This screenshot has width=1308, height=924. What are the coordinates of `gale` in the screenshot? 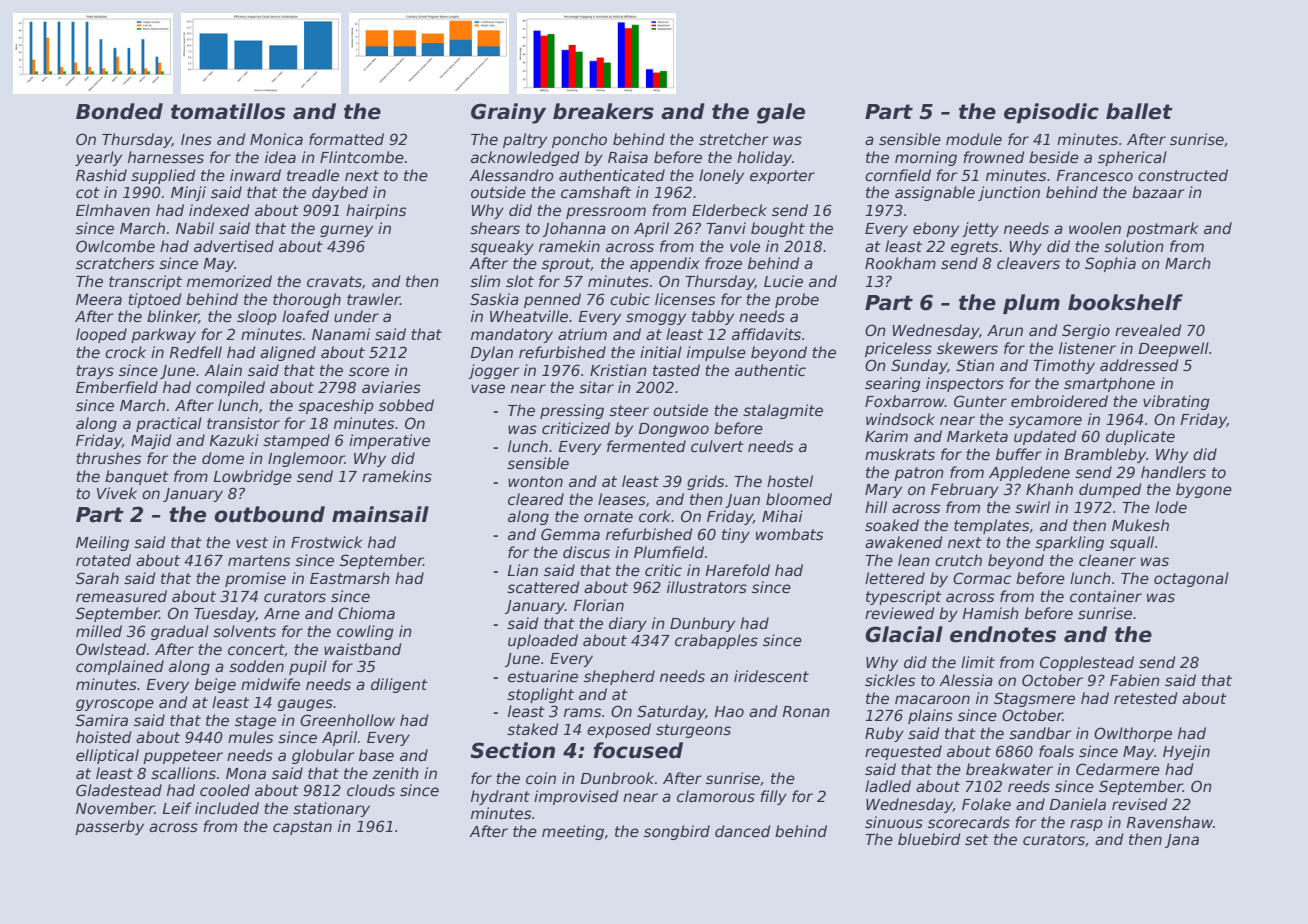 It's located at (781, 113).
